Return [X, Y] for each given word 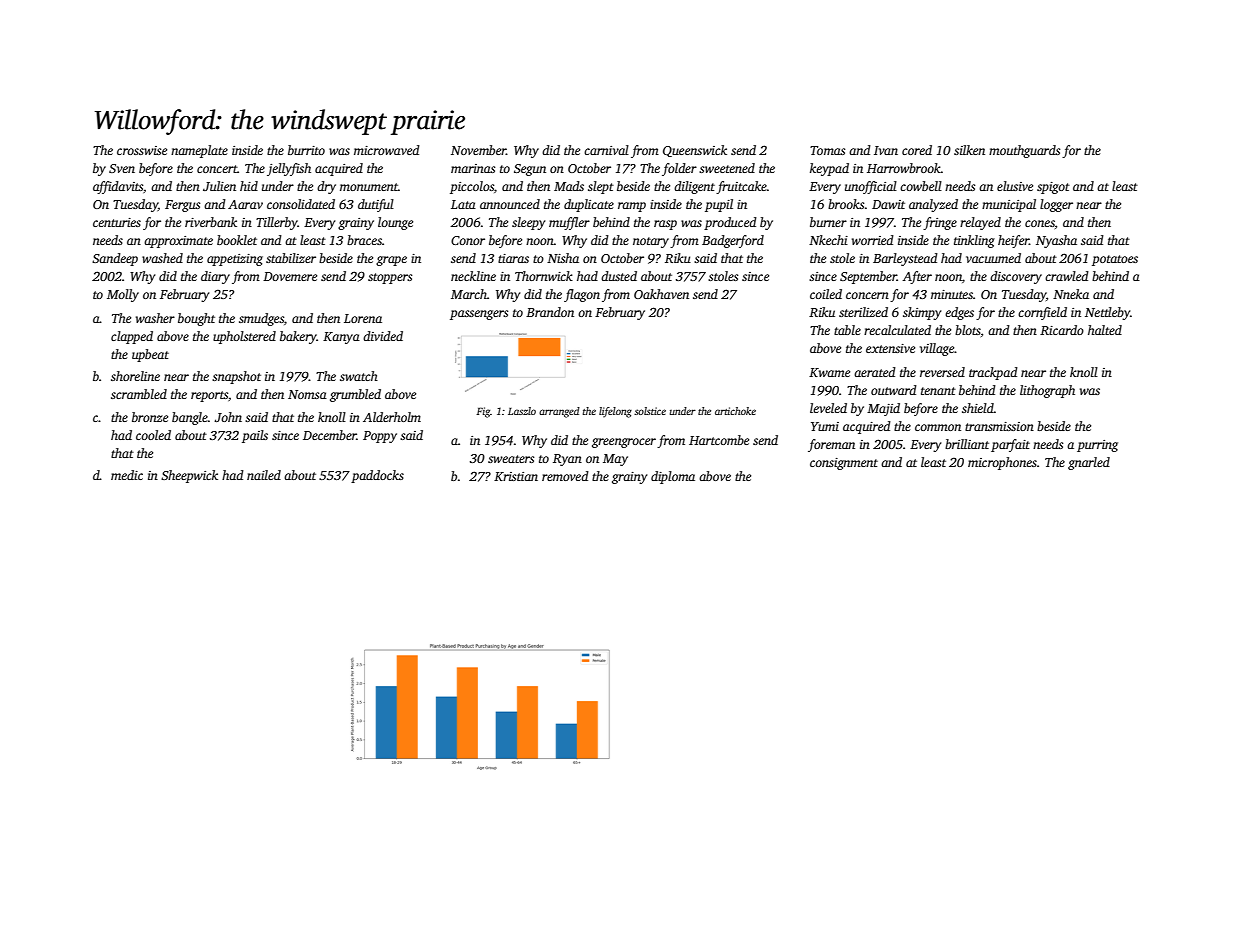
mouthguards [1024, 151]
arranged [559, 412]
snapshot [236, 377]
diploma [673, 477]
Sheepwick [189, 476]
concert [217, 169]
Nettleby [1108, 313]
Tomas [827, 150]
